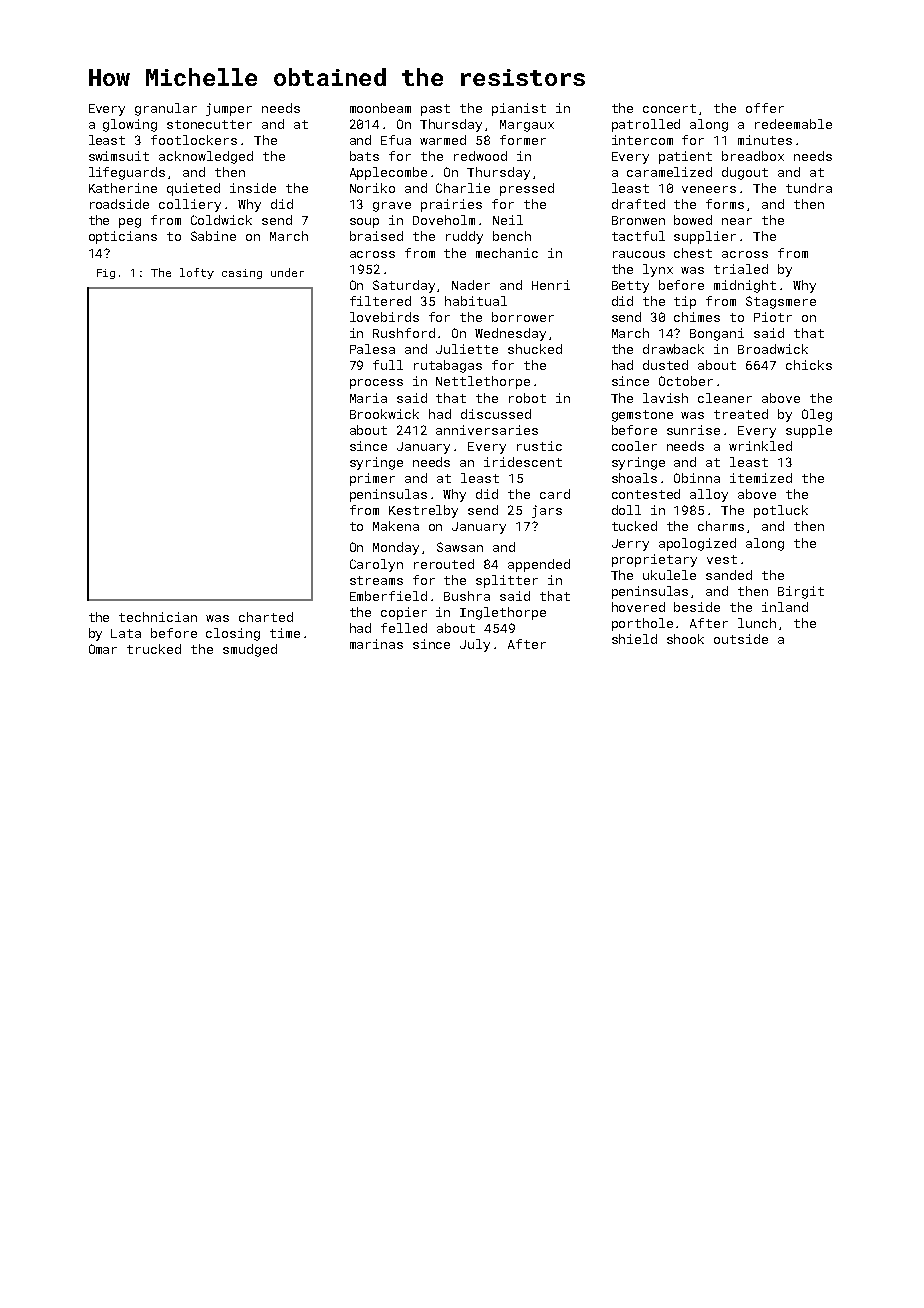  Describe the element at coordinates (396, 526) in the screenshot. I see `Makena` at that location.
